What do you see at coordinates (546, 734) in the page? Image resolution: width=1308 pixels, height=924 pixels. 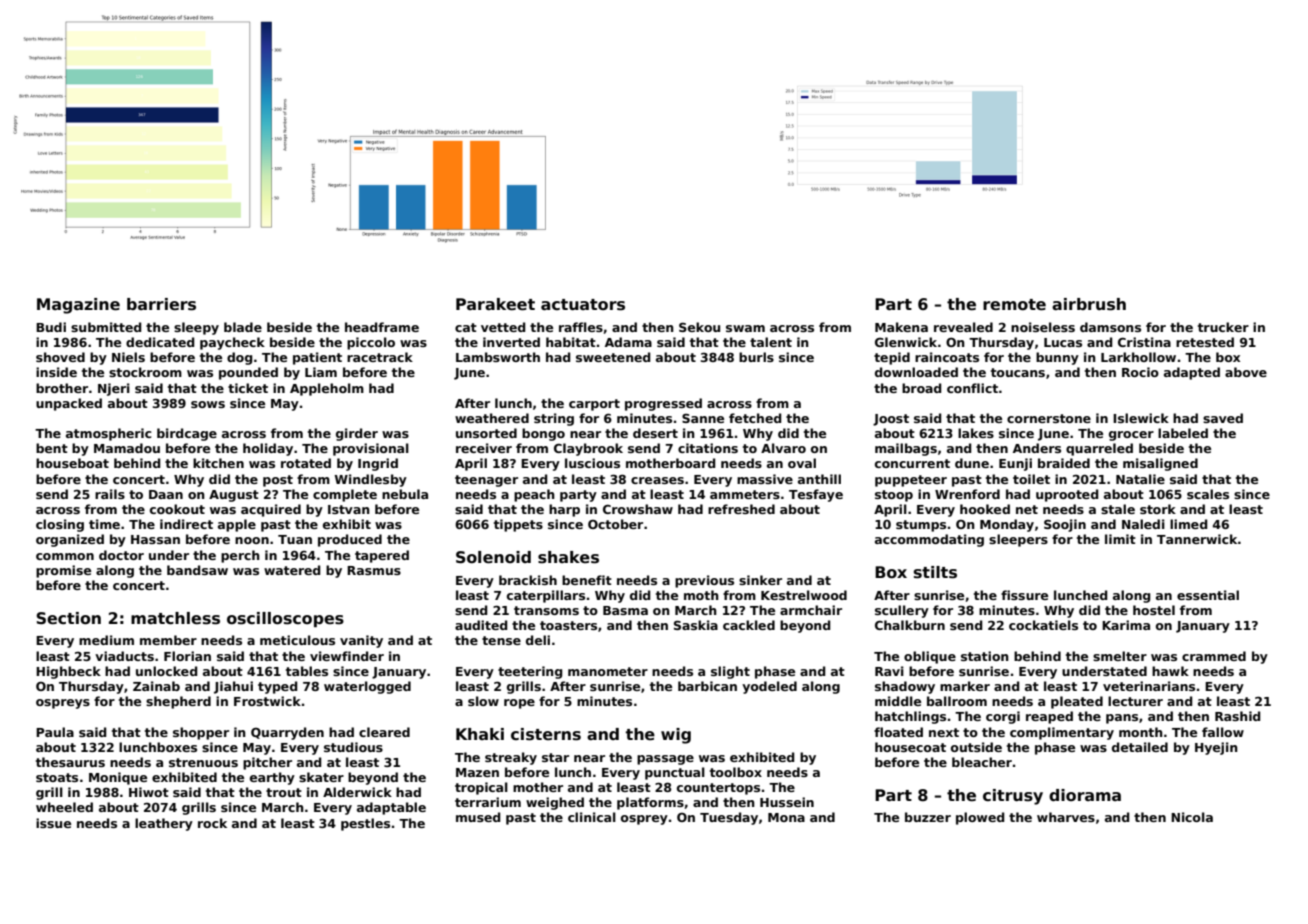 I see `cisterns` at bounding box center [546, 734].
